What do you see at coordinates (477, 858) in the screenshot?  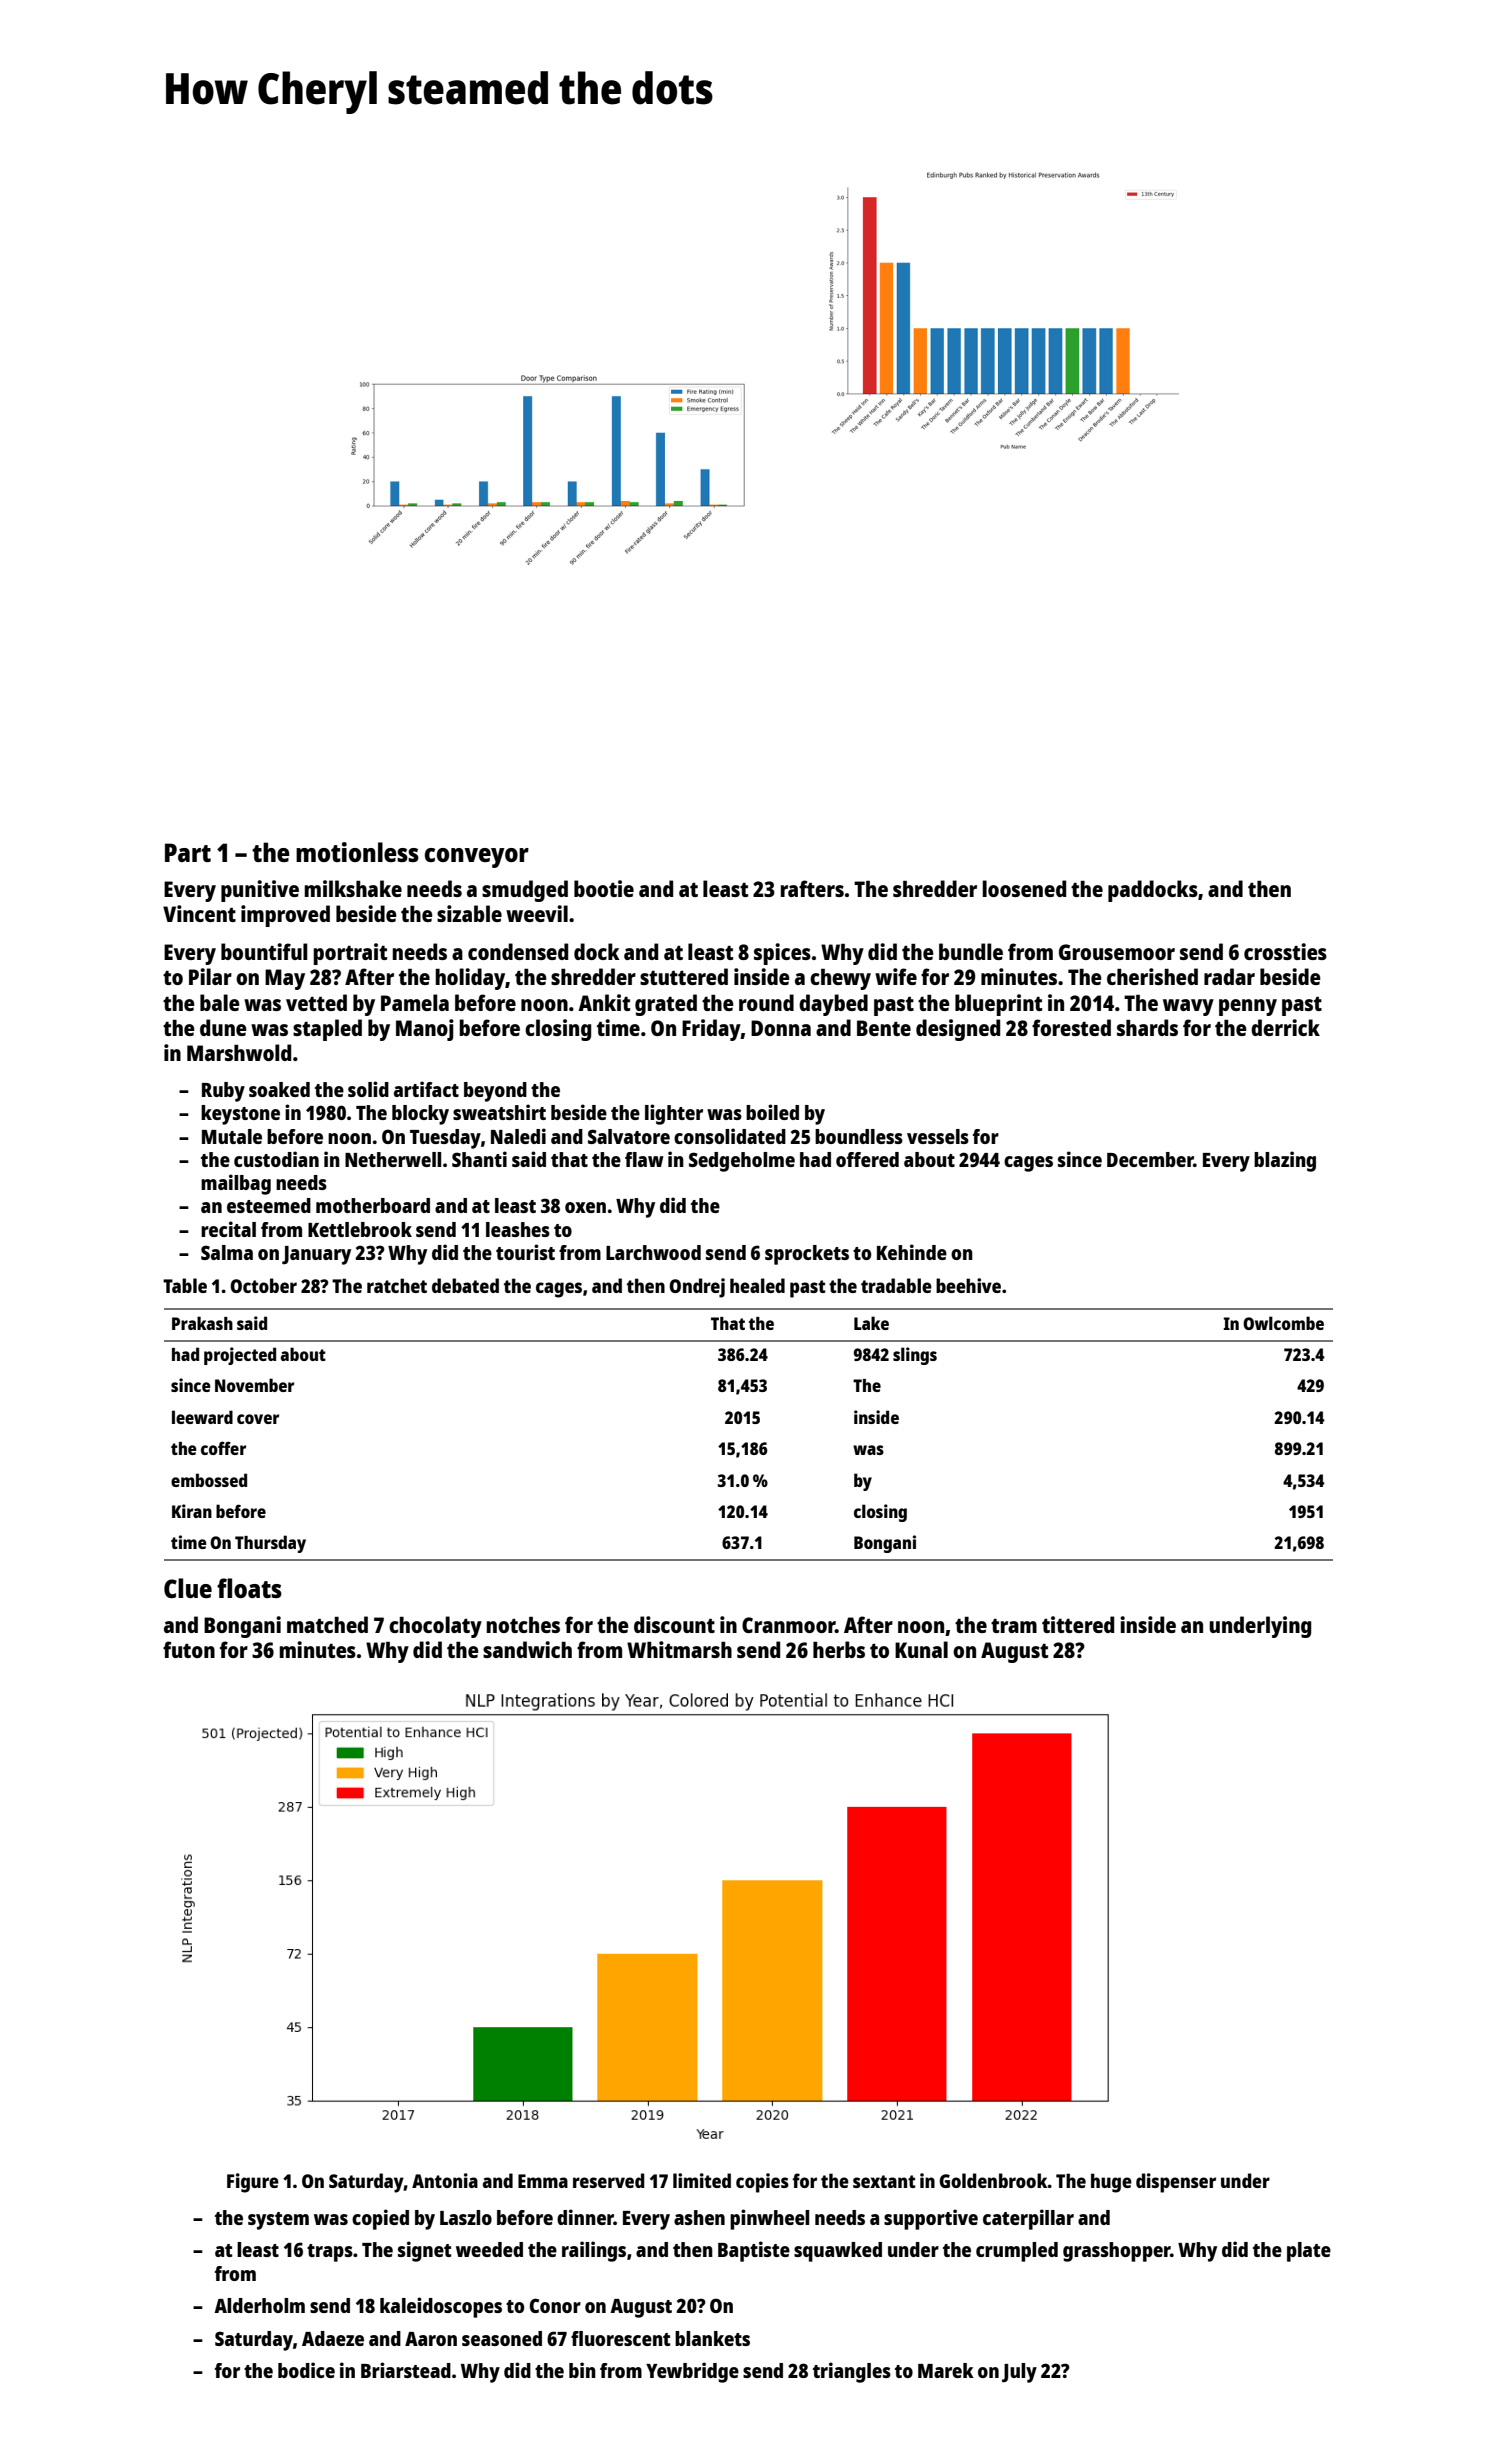 I see `conveyor` at bounding box center [477, 858].
